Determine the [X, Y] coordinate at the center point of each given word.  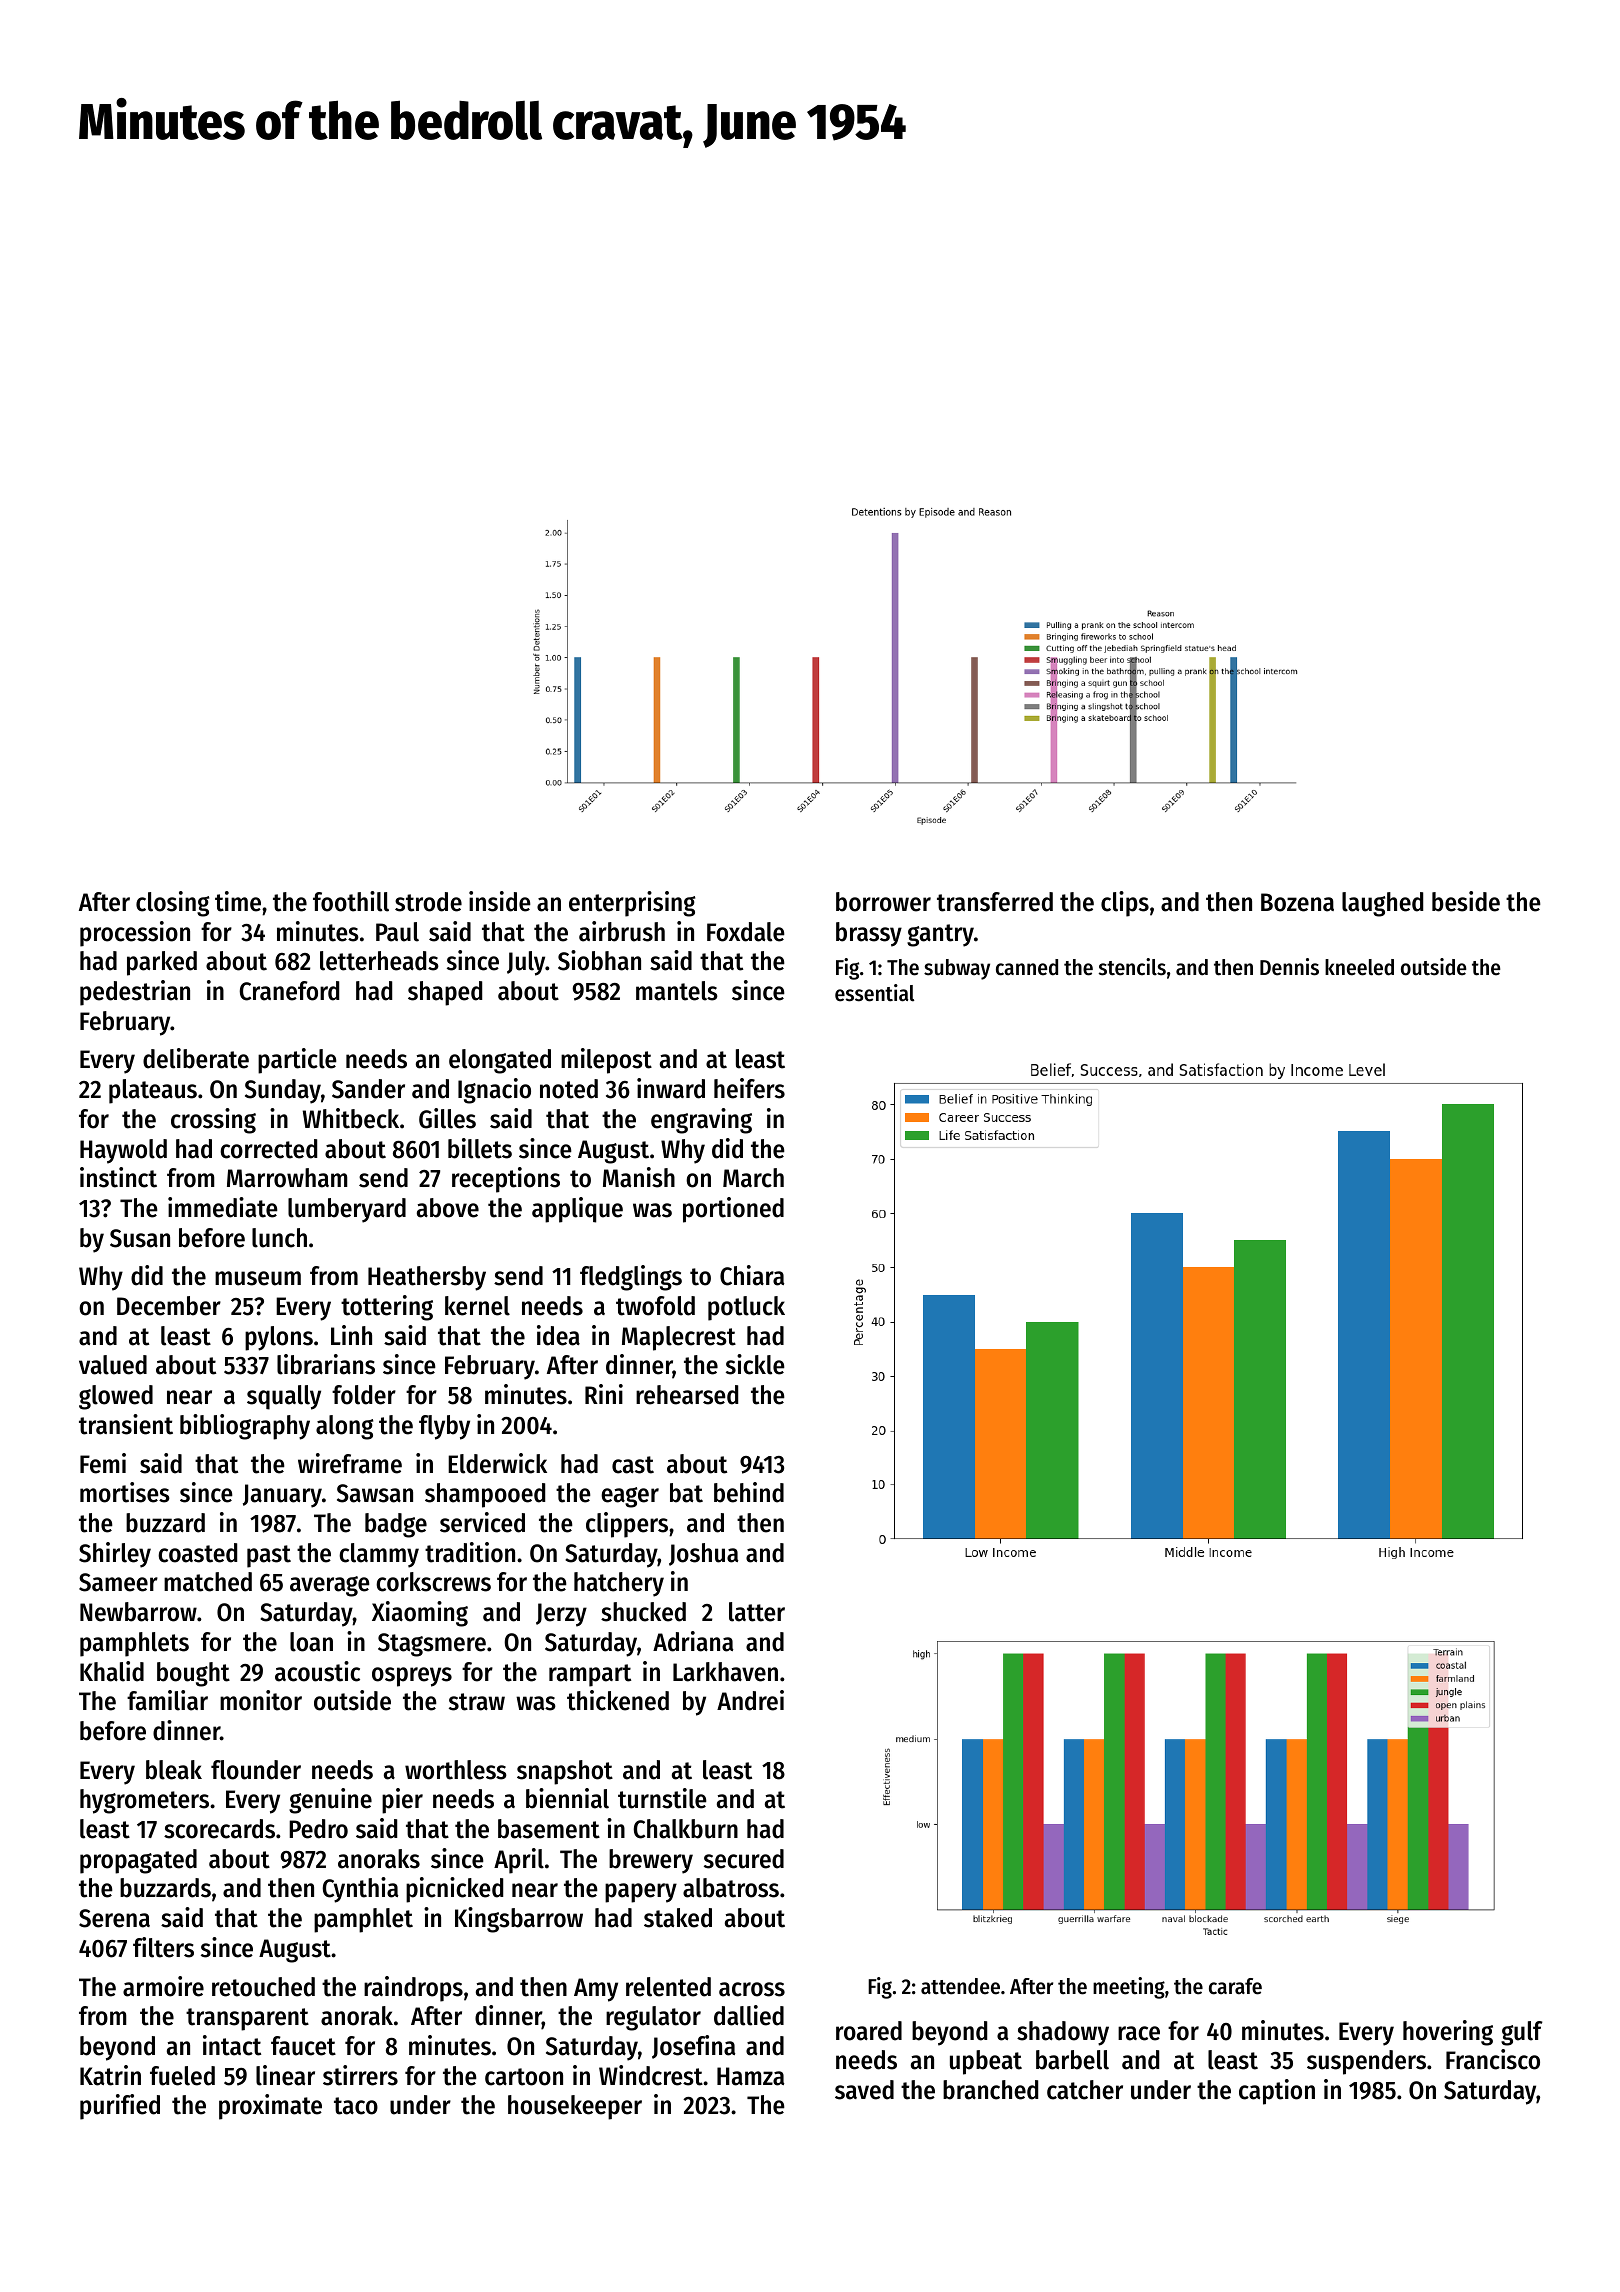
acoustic [317, 1671]
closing [172, 904]
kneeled [1359, 967]
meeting [1129, 1988]
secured [744, 1859]
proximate [270, 2107]
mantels [677, 991]
